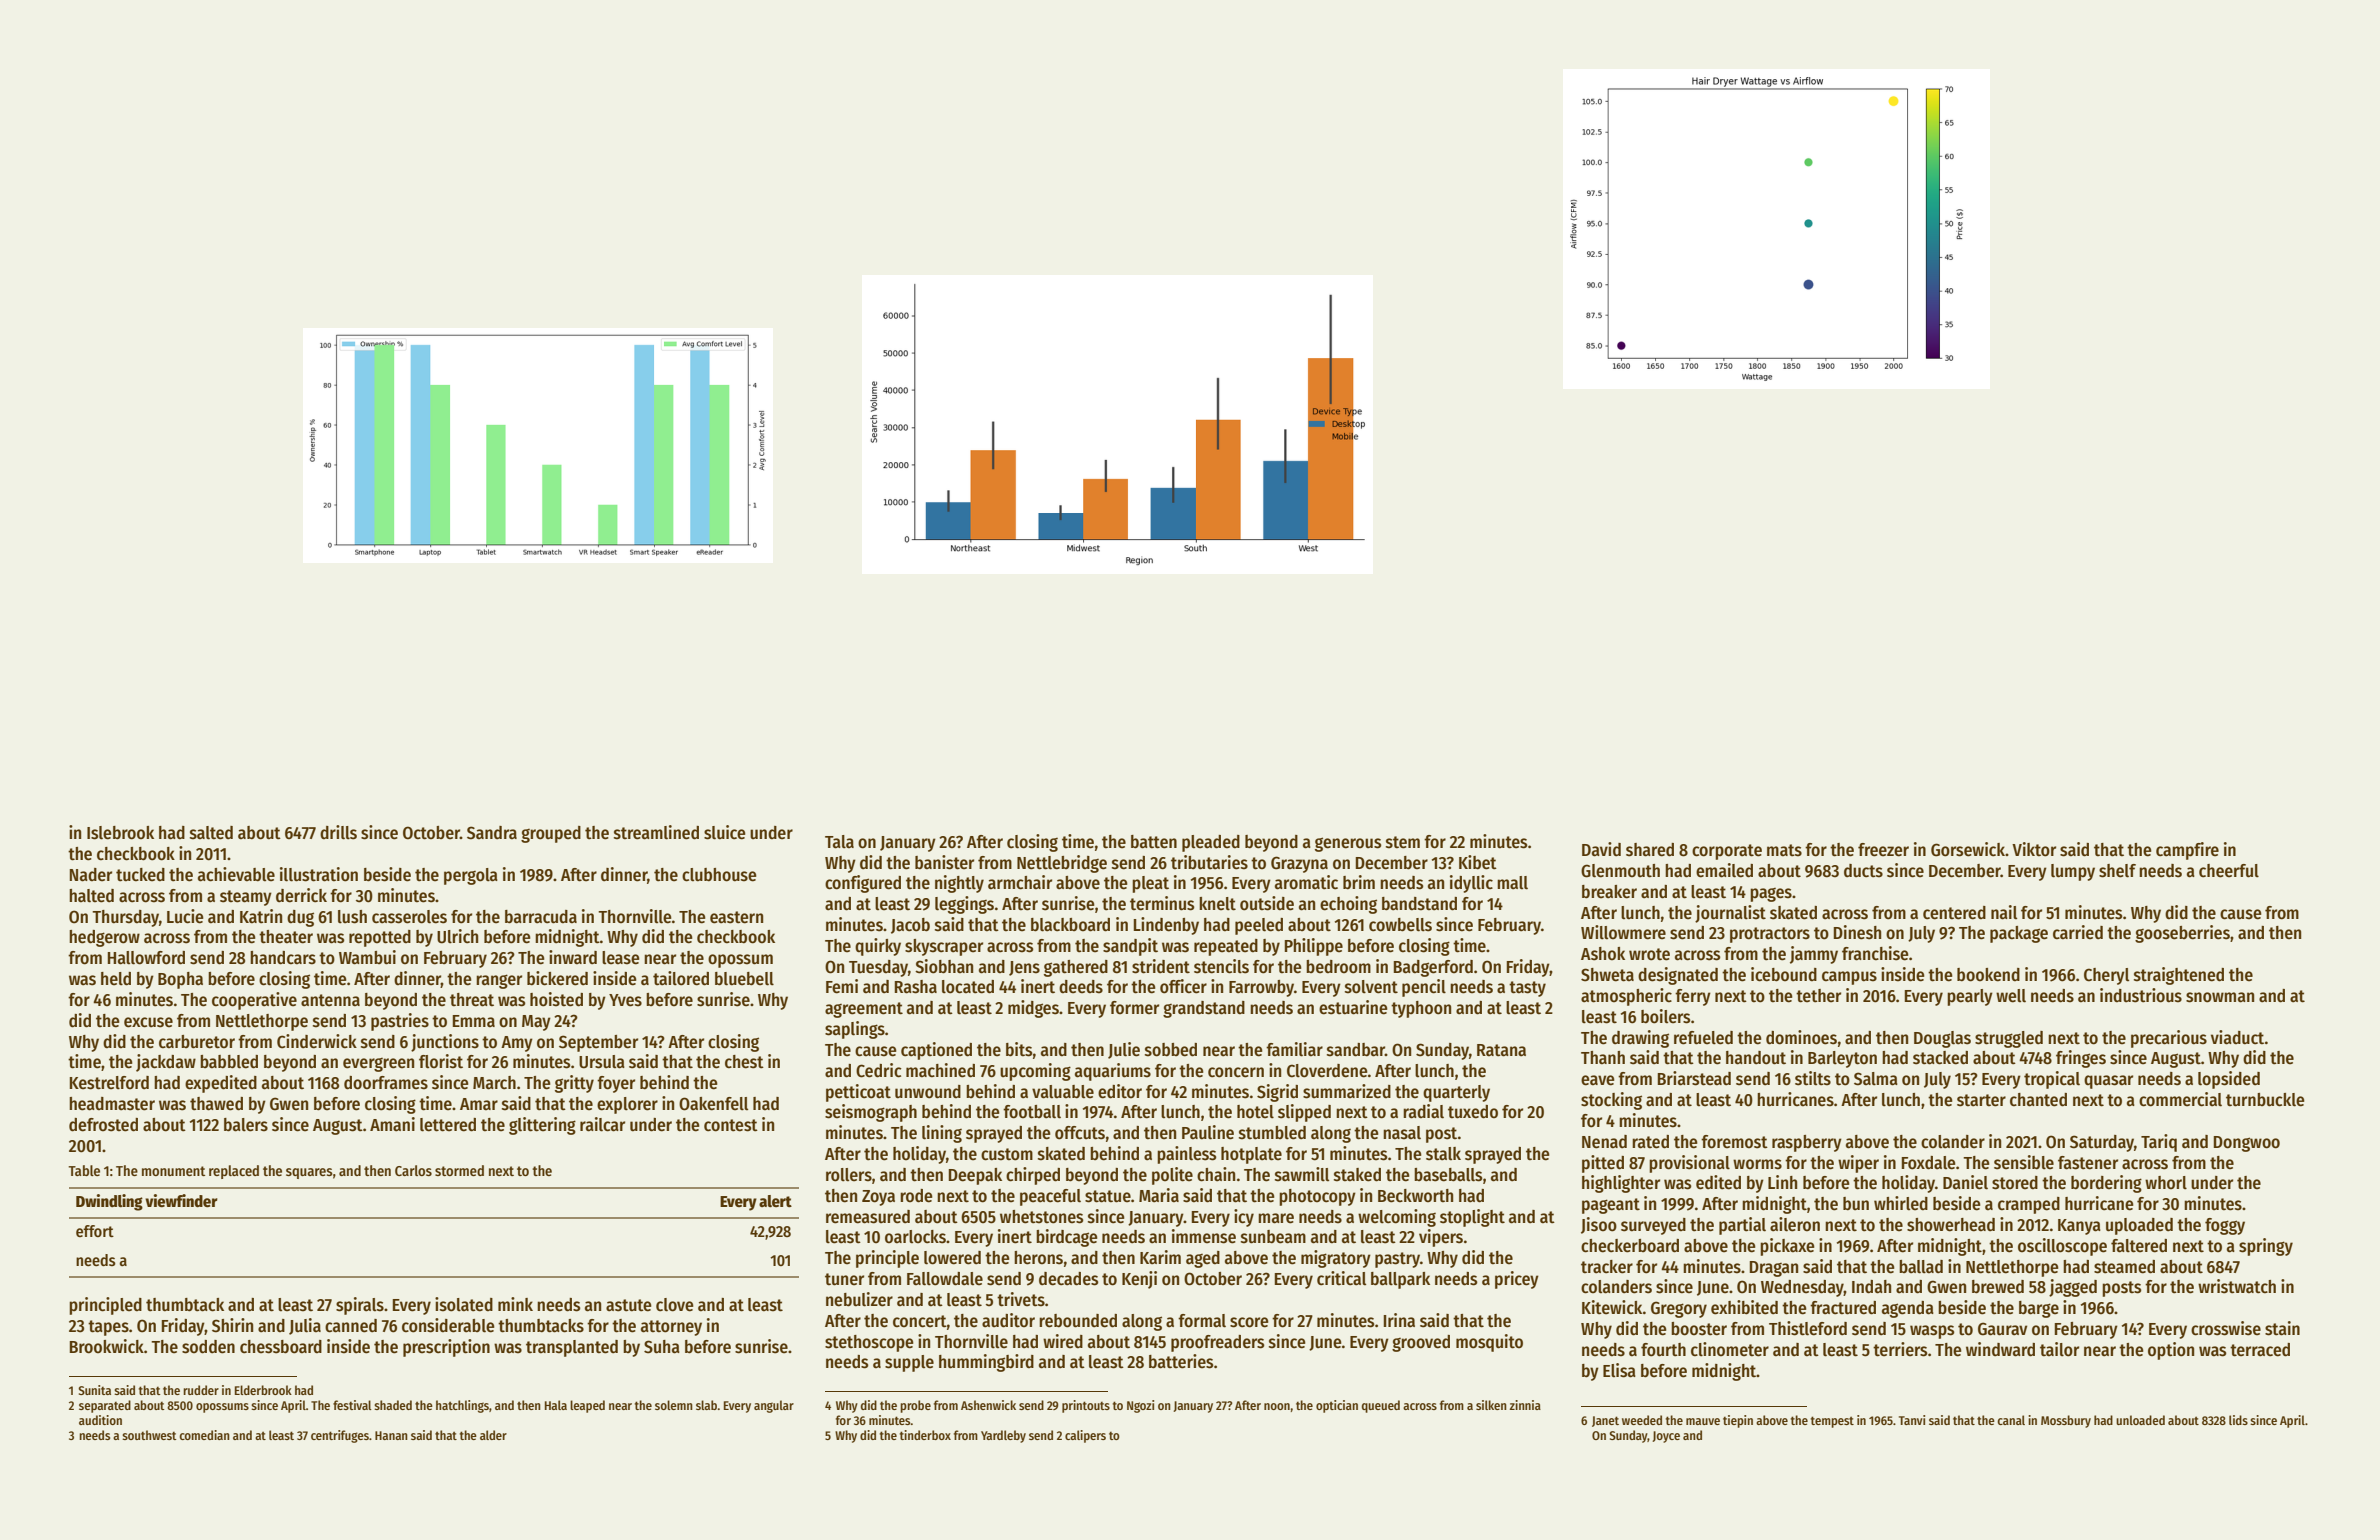 Image resolution: width=2380 pixels, height=1540 pixels. What do you see at coordinates (1035, 1072) in the screenshot?
I see `upcoming` at bounding box center [1035, 1072].
